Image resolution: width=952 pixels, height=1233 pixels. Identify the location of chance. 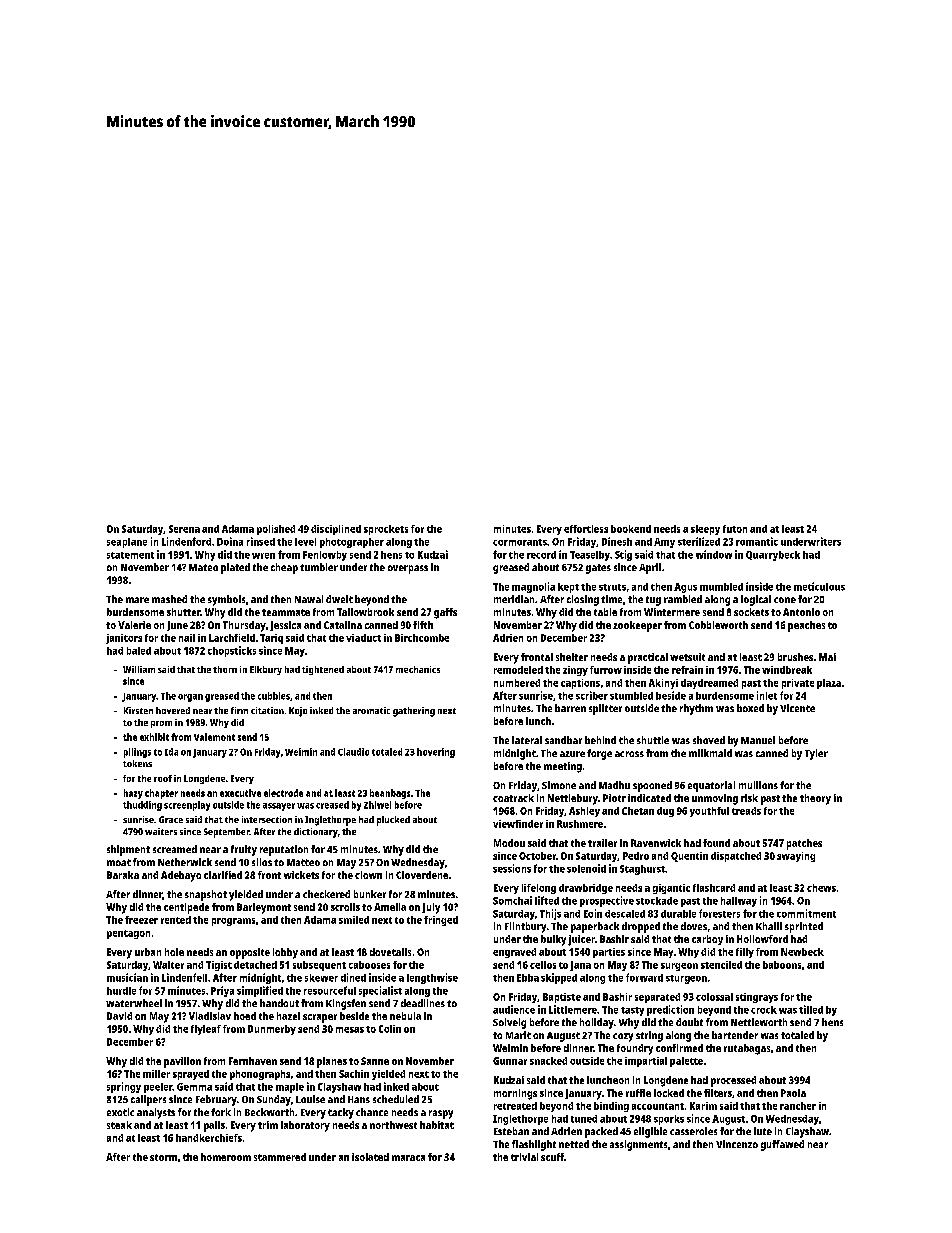
(372, 1112).
